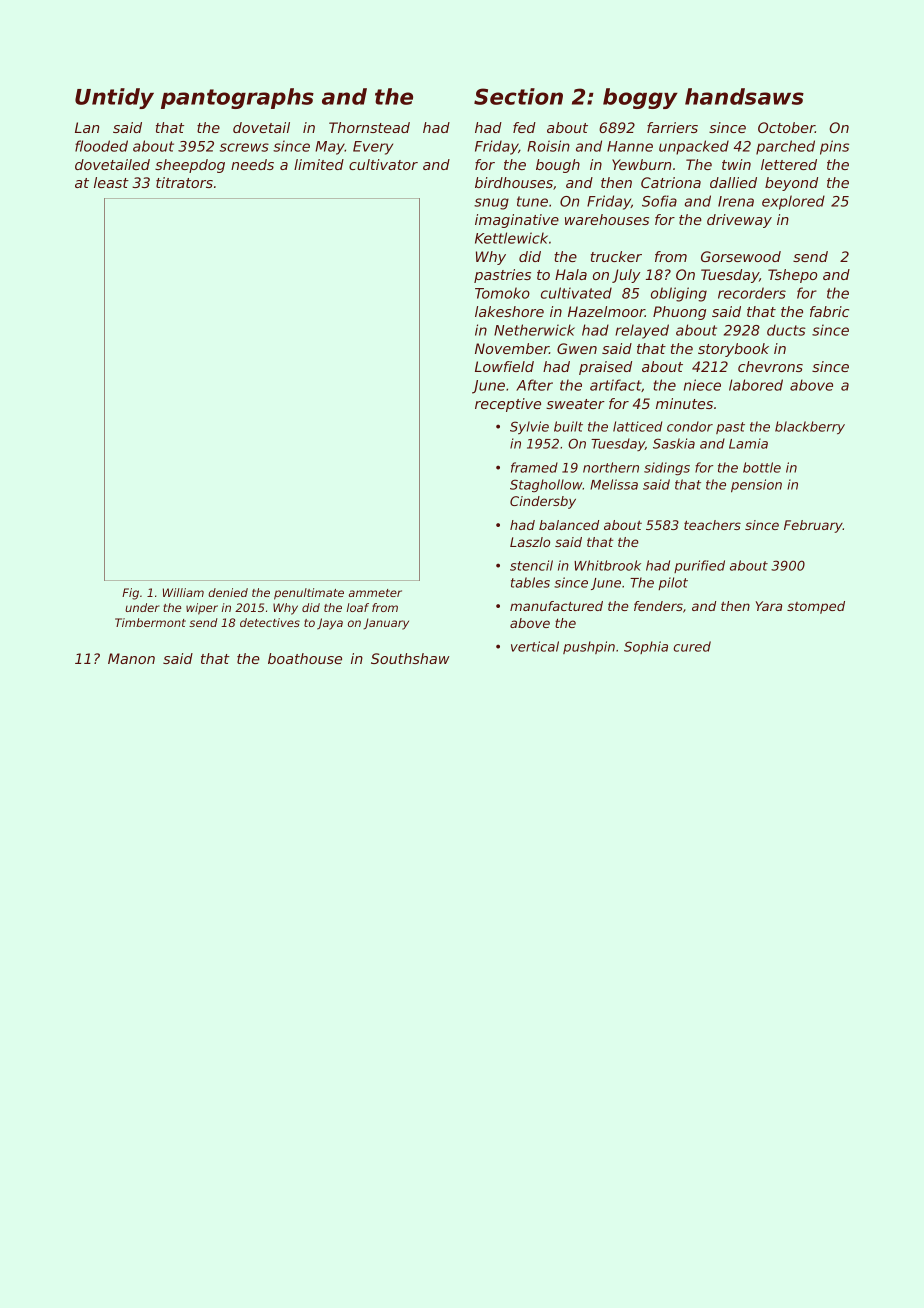  Describe the element at coordinates (712, 525) in the document. I see `teachers` at that location.
